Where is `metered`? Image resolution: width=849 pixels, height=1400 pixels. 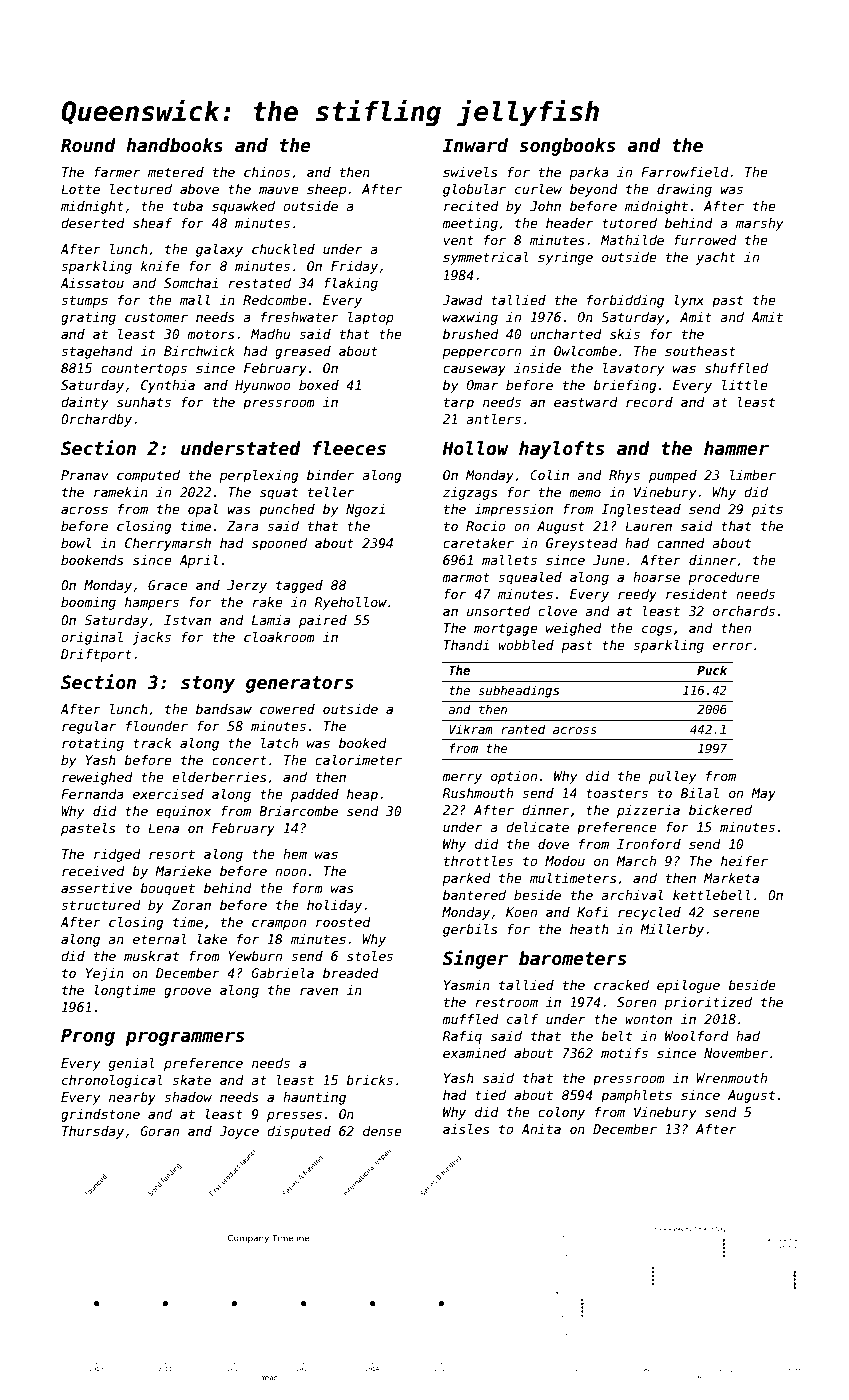
metered is located at coordinates (176, 172).
